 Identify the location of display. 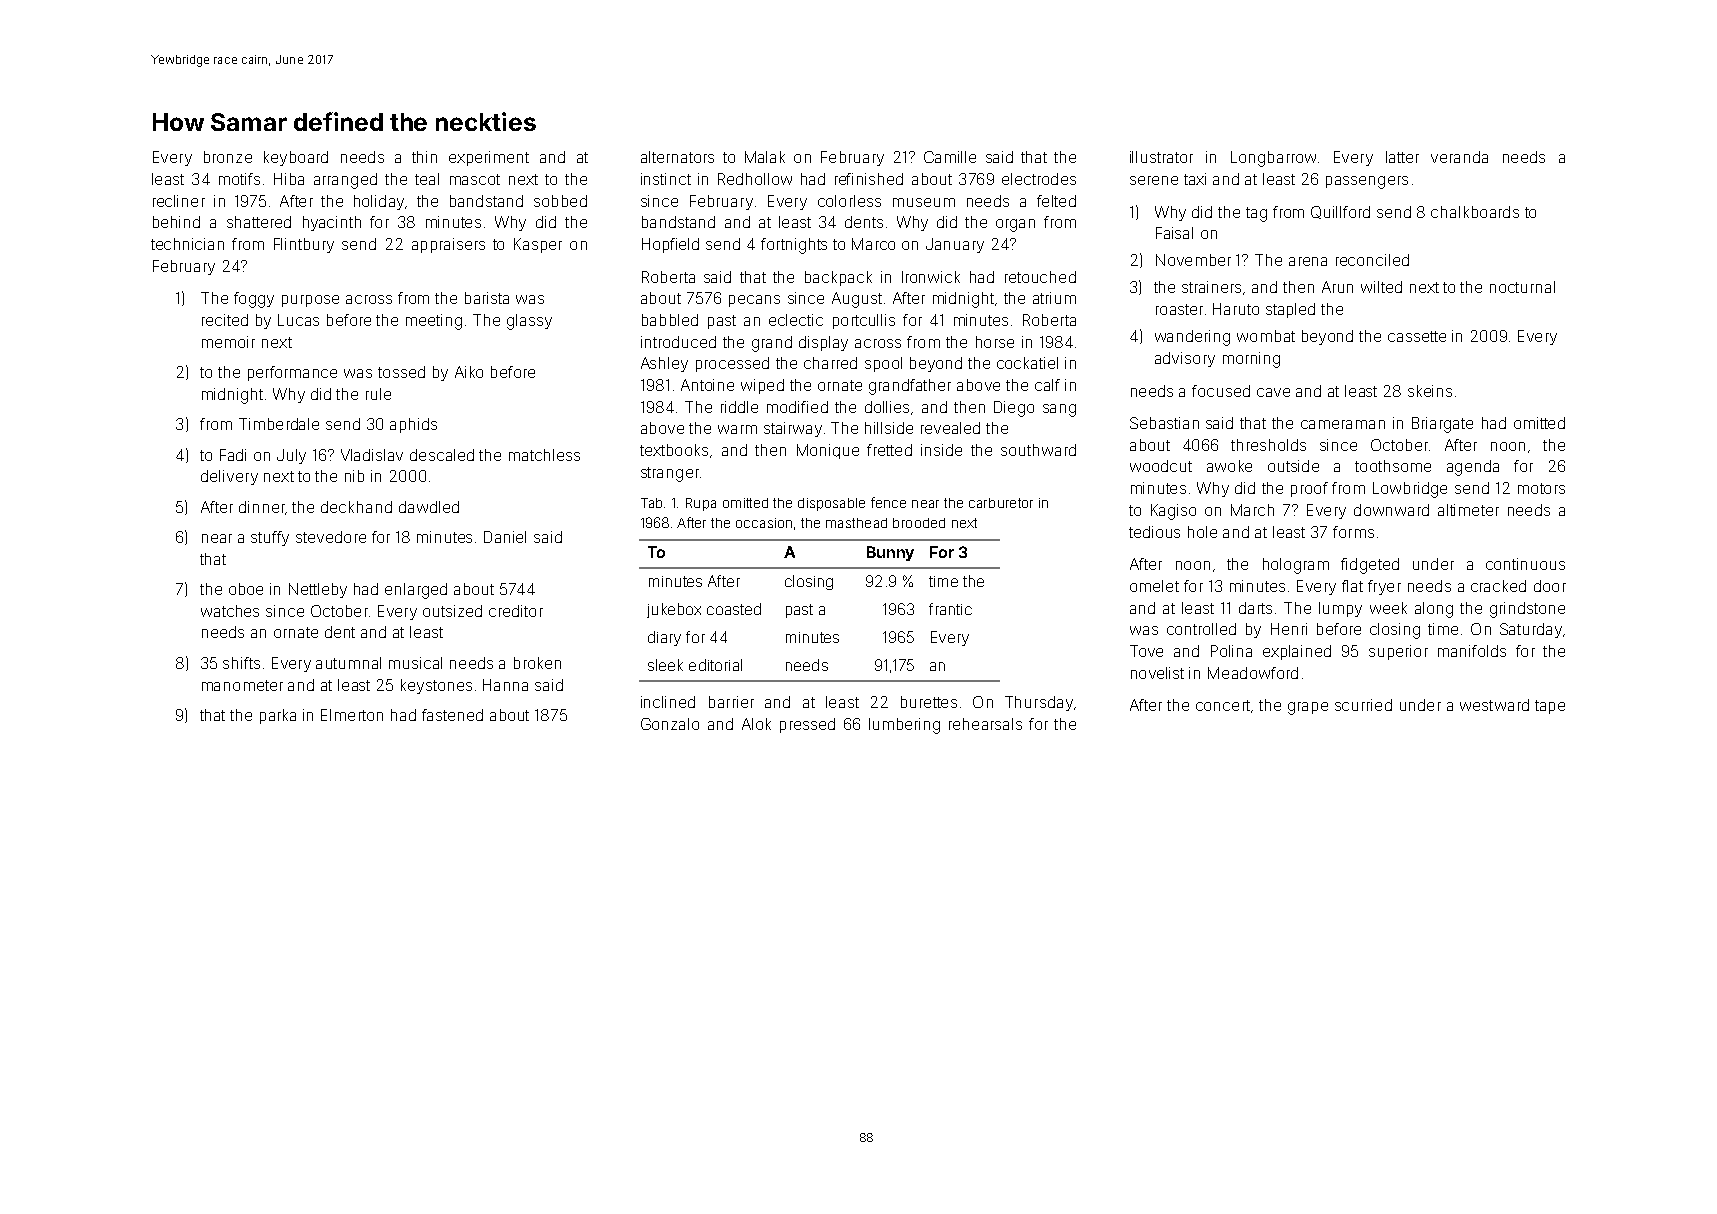
(823, 343).
